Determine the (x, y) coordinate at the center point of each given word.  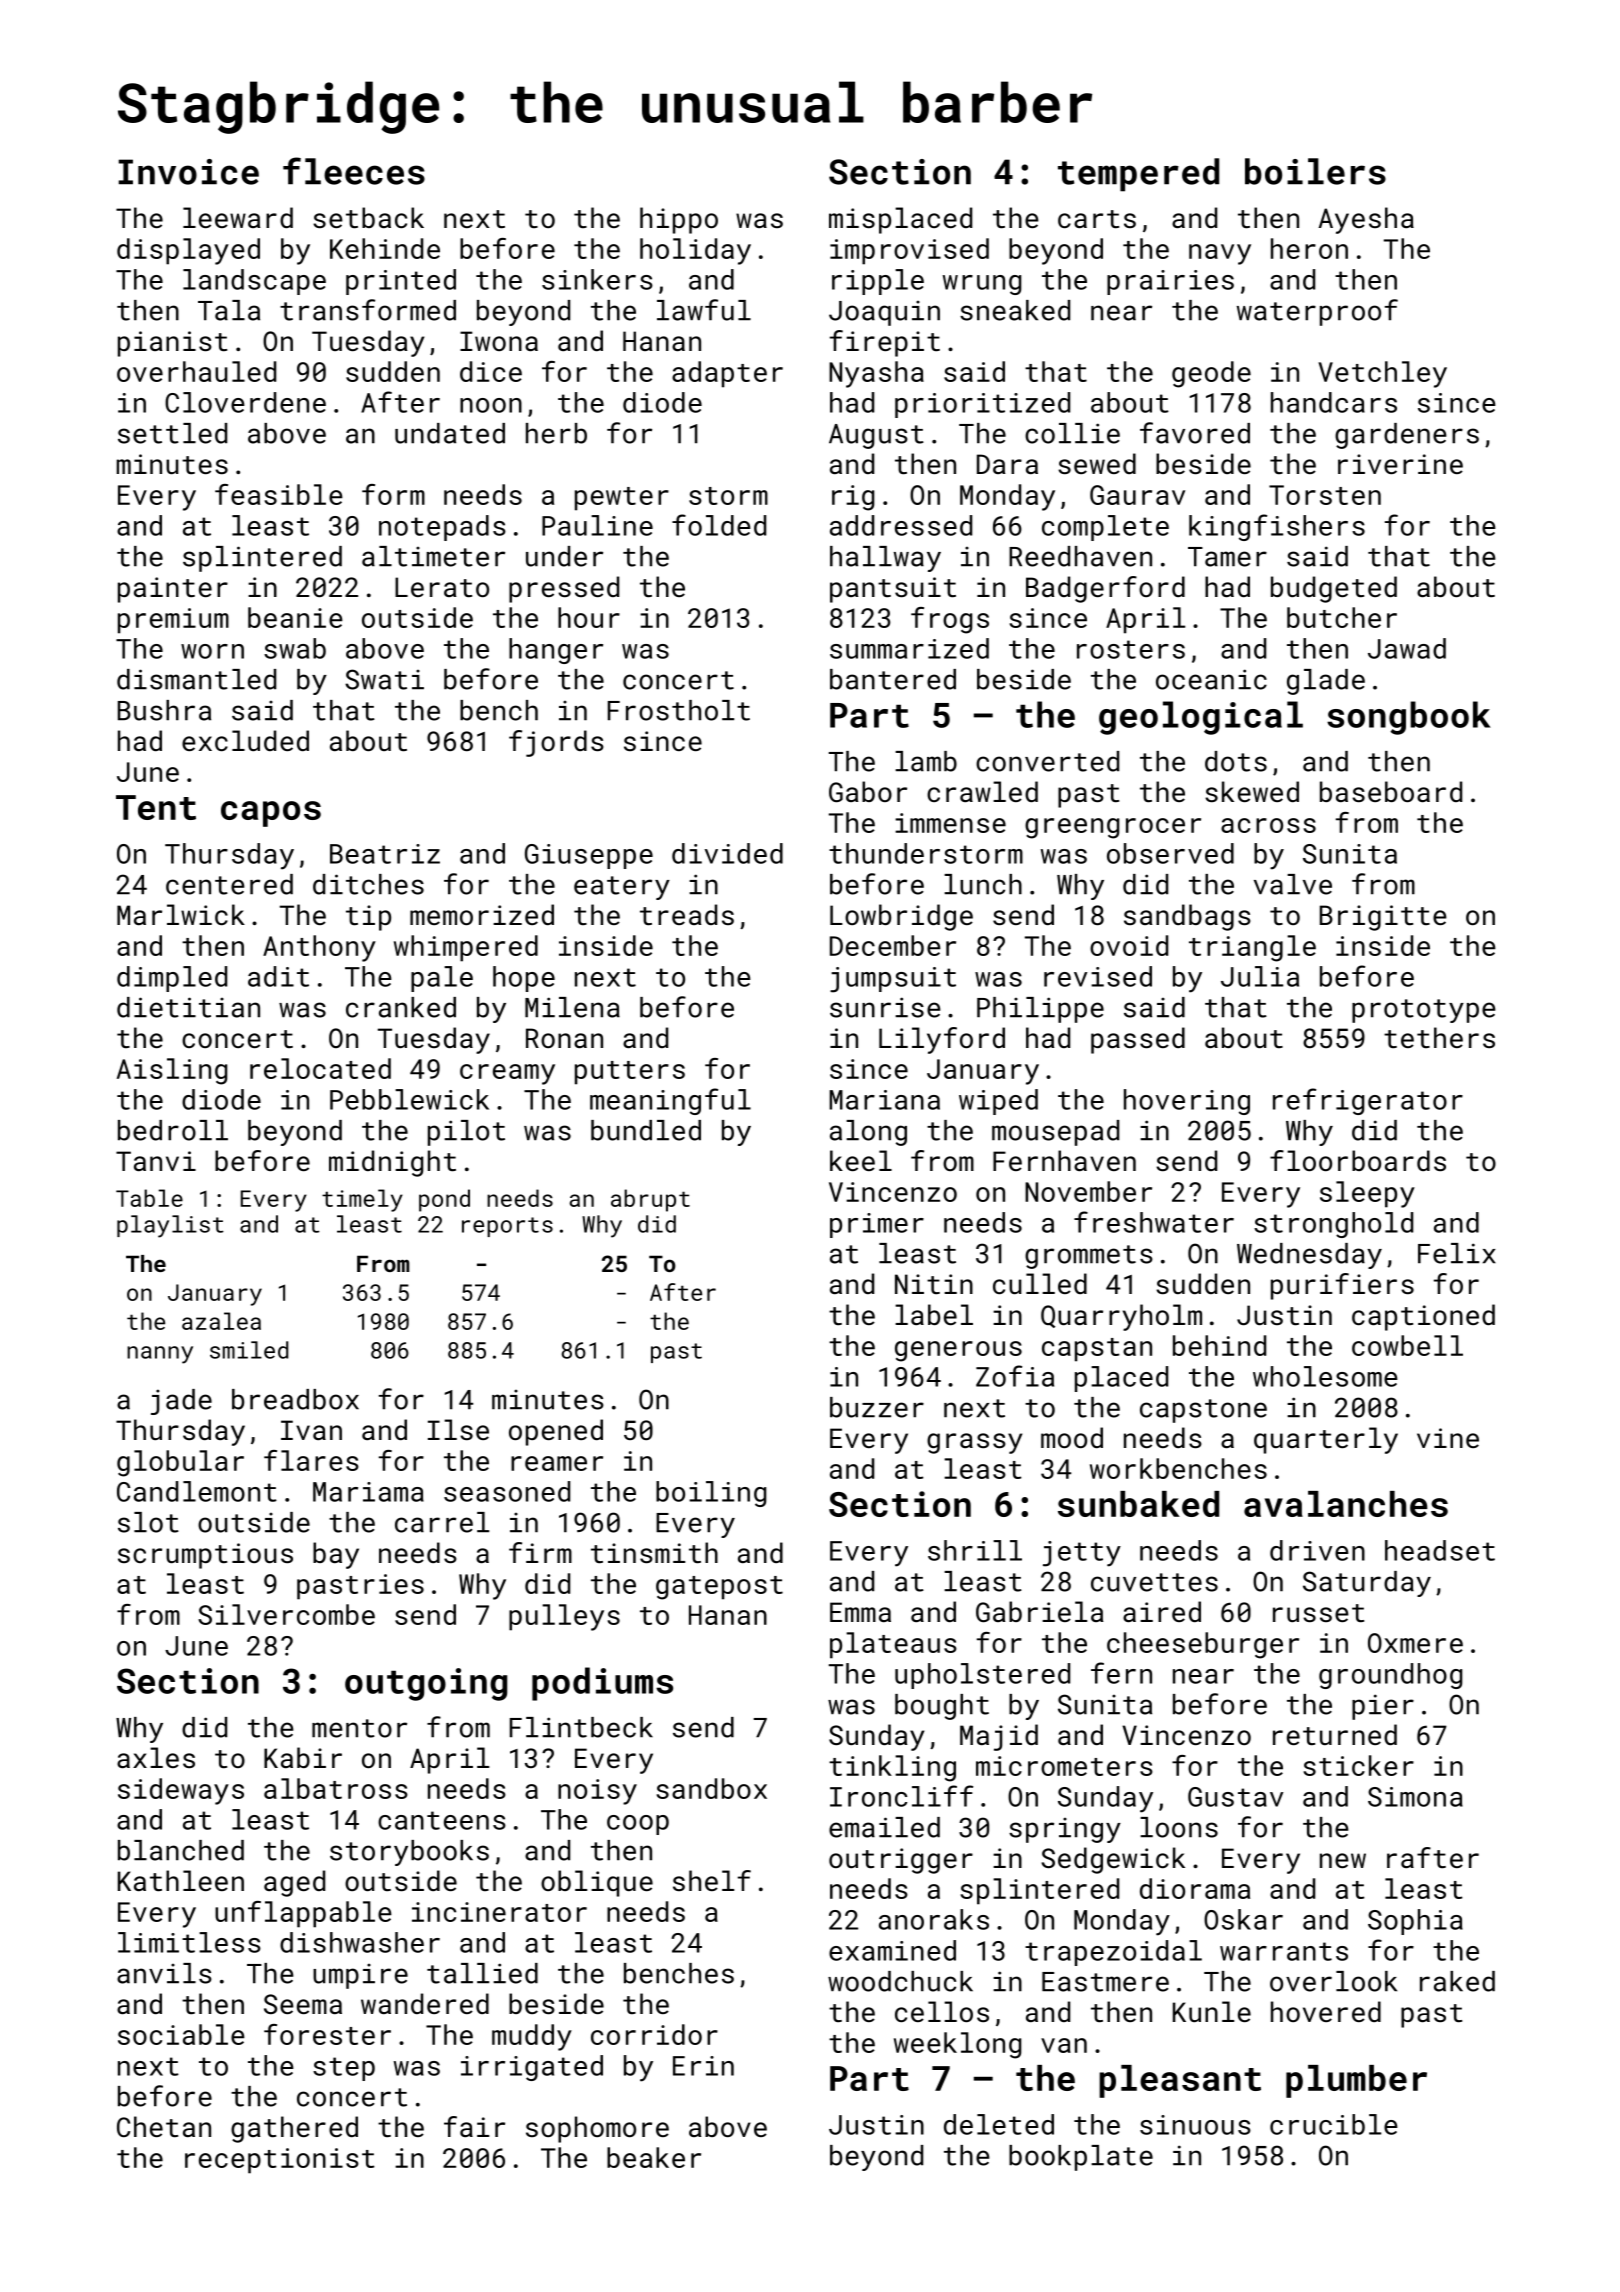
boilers (1315, 171)
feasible (279, 494)
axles (156, 1757)
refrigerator (1368, 1101)
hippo (679, 220)
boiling (711, 1494)
